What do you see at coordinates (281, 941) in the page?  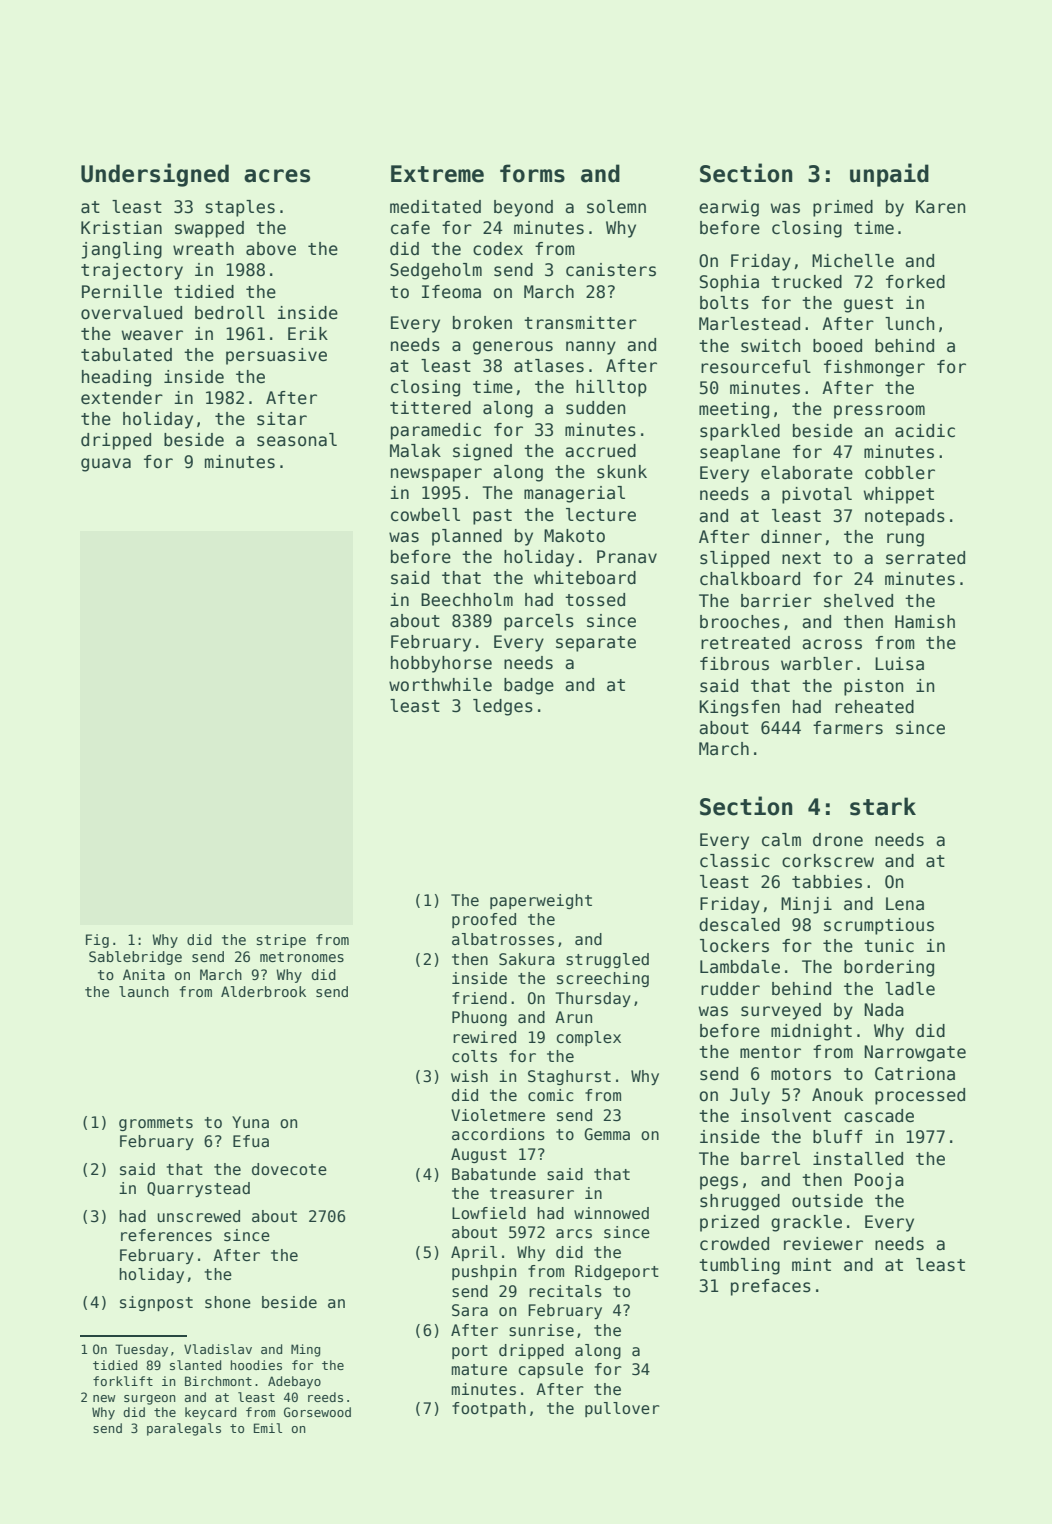 I see `stripe` at bounding box center [281, 941].
